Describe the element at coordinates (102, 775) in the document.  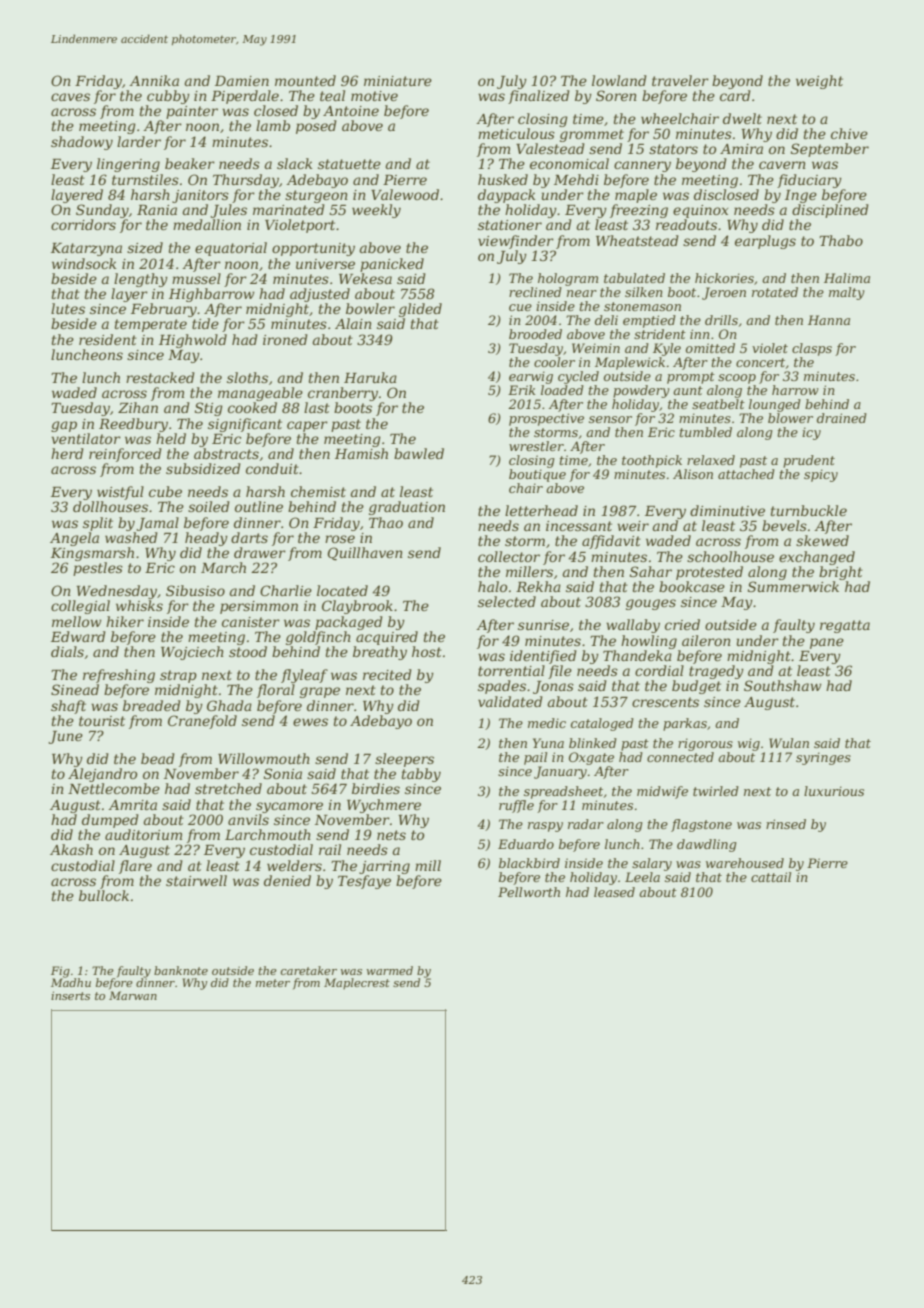
I see `Alejandro` at that location.
